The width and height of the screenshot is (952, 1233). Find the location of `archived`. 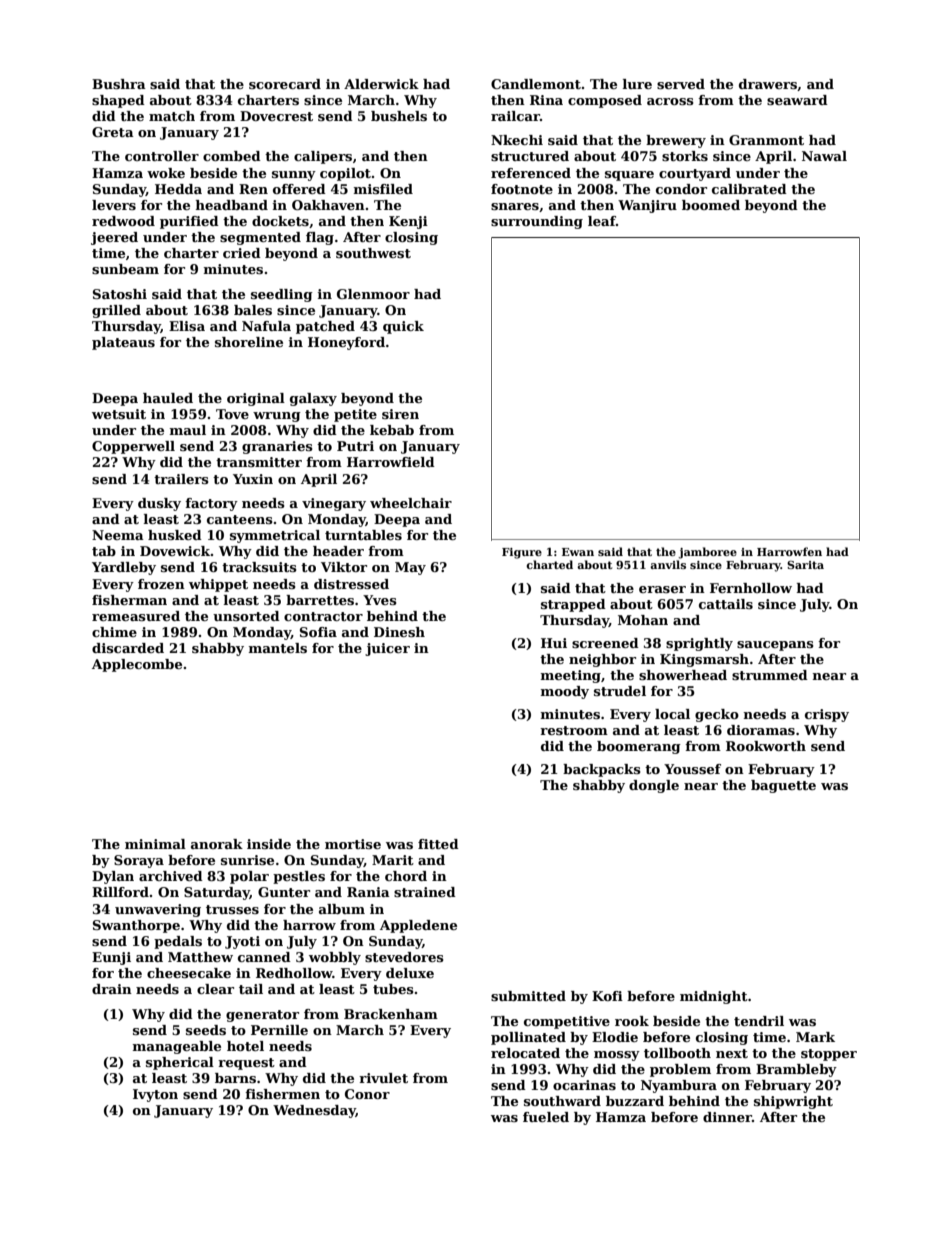

archived is located at coordinates (171, 876).
